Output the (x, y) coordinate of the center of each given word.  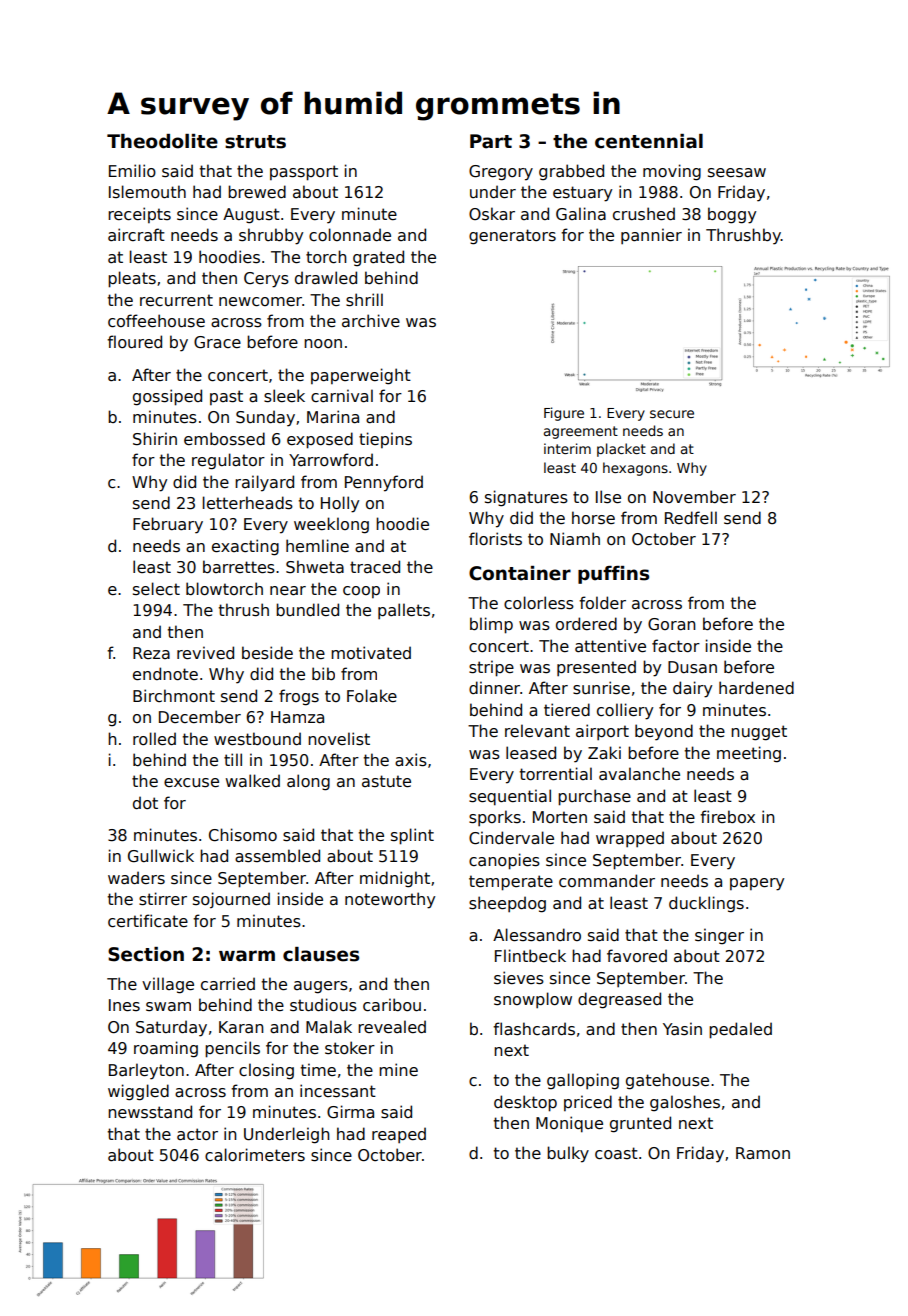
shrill (364, 300)
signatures (526, 498)
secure (672, 414)
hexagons (635, 469)
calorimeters (255, 1155)
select (156, 588)
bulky (568, 1154)
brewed (257, 191)
